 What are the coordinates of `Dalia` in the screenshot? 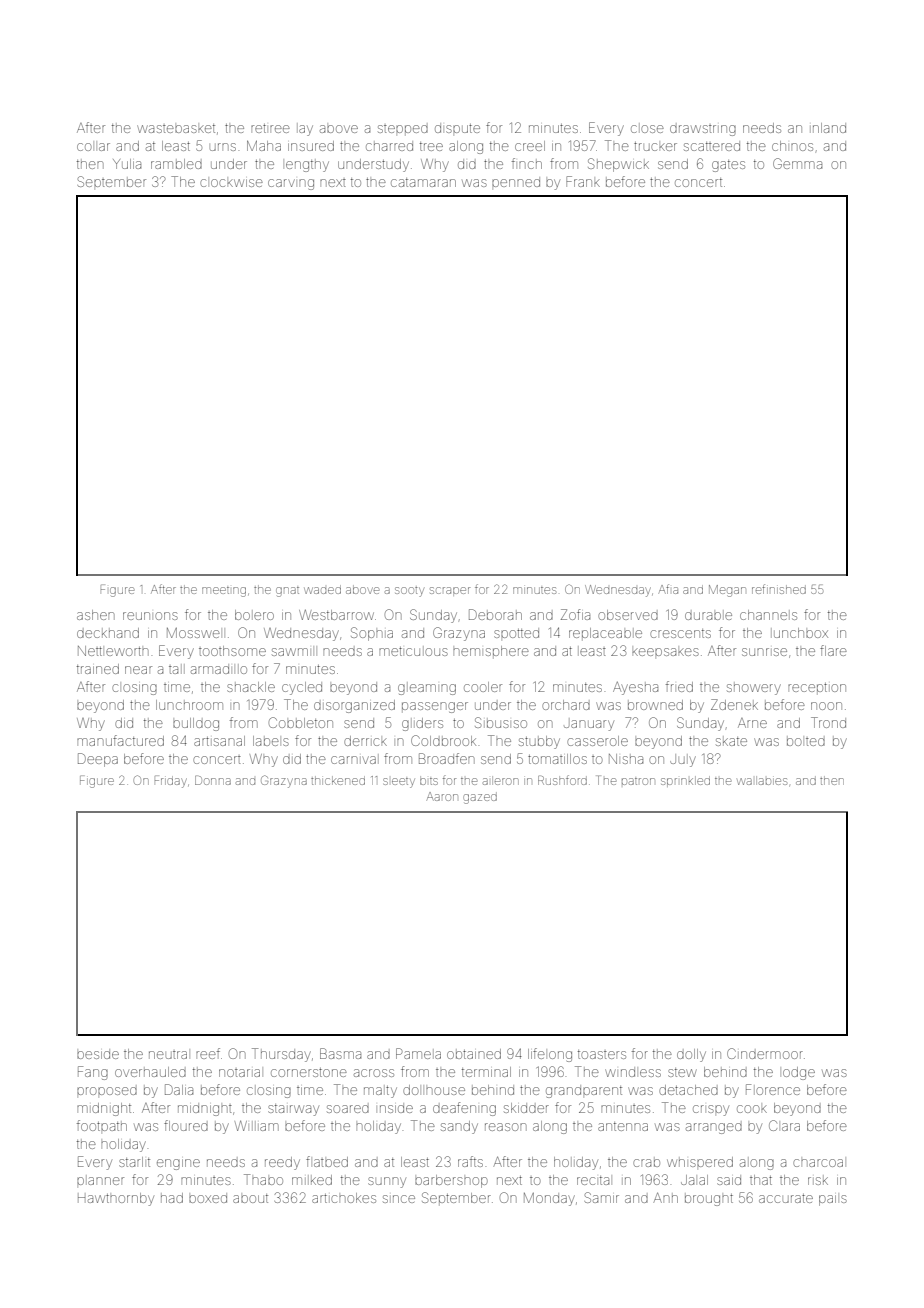 It's located at (179, 1089).
